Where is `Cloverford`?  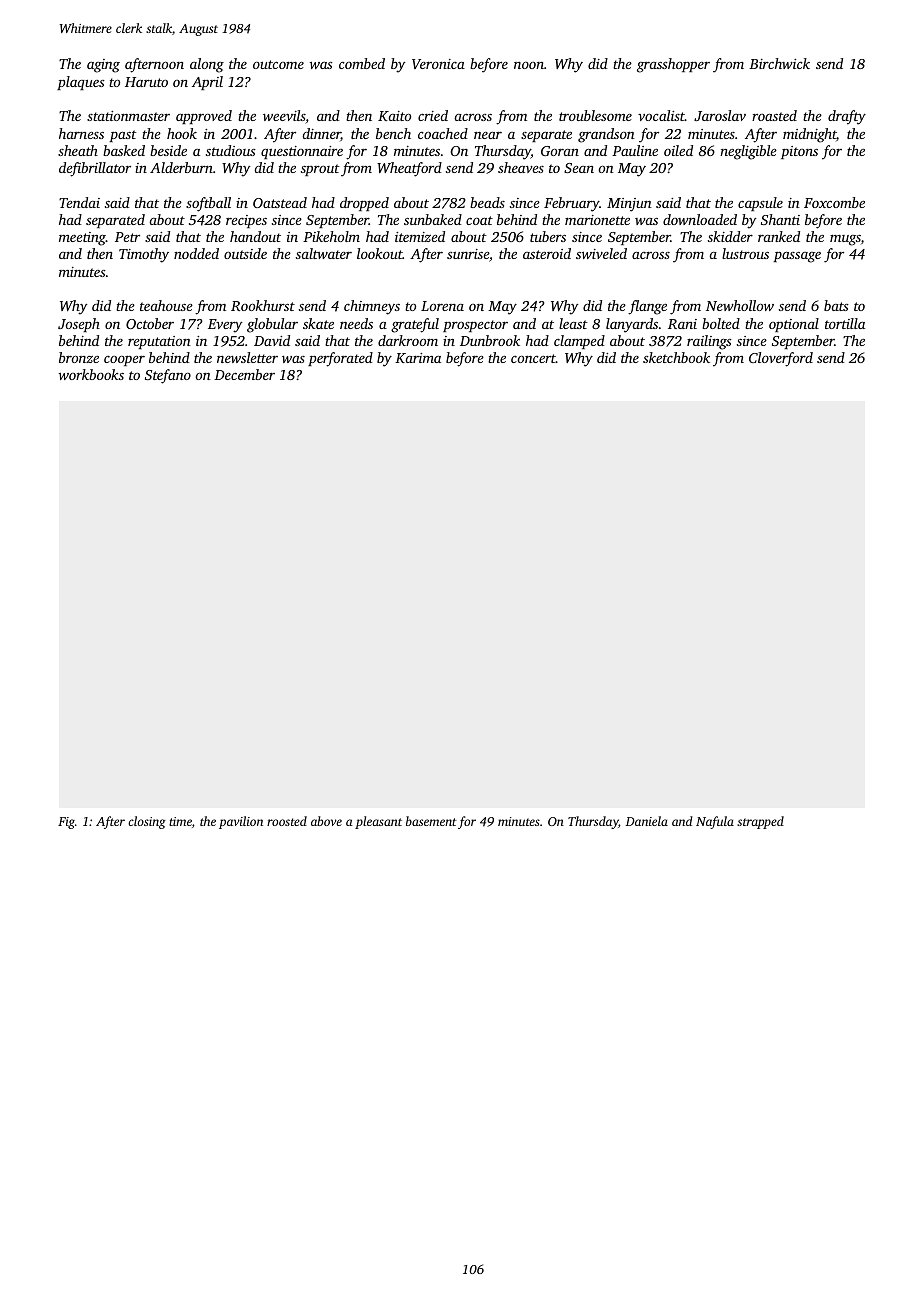
Cloverford is located at coordinates (781, 359).
